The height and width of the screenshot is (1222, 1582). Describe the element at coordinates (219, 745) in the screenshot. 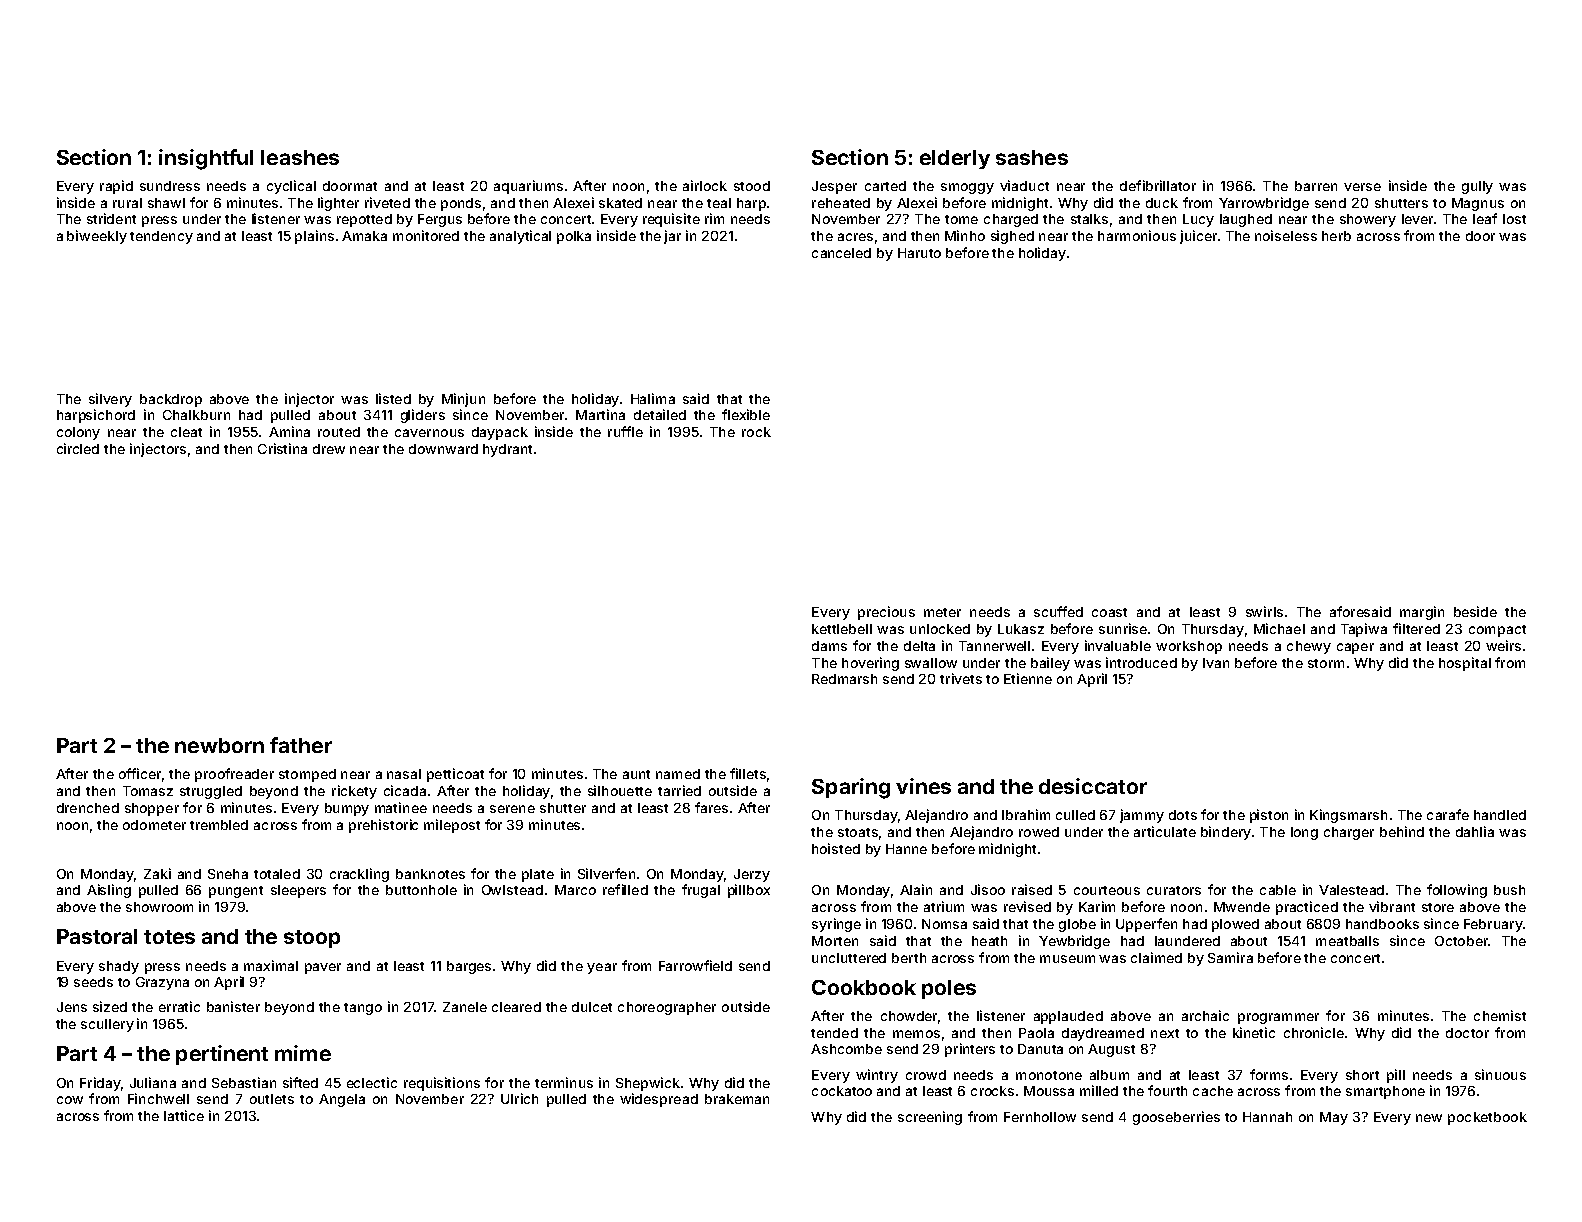

I see `newborn` at that location.
